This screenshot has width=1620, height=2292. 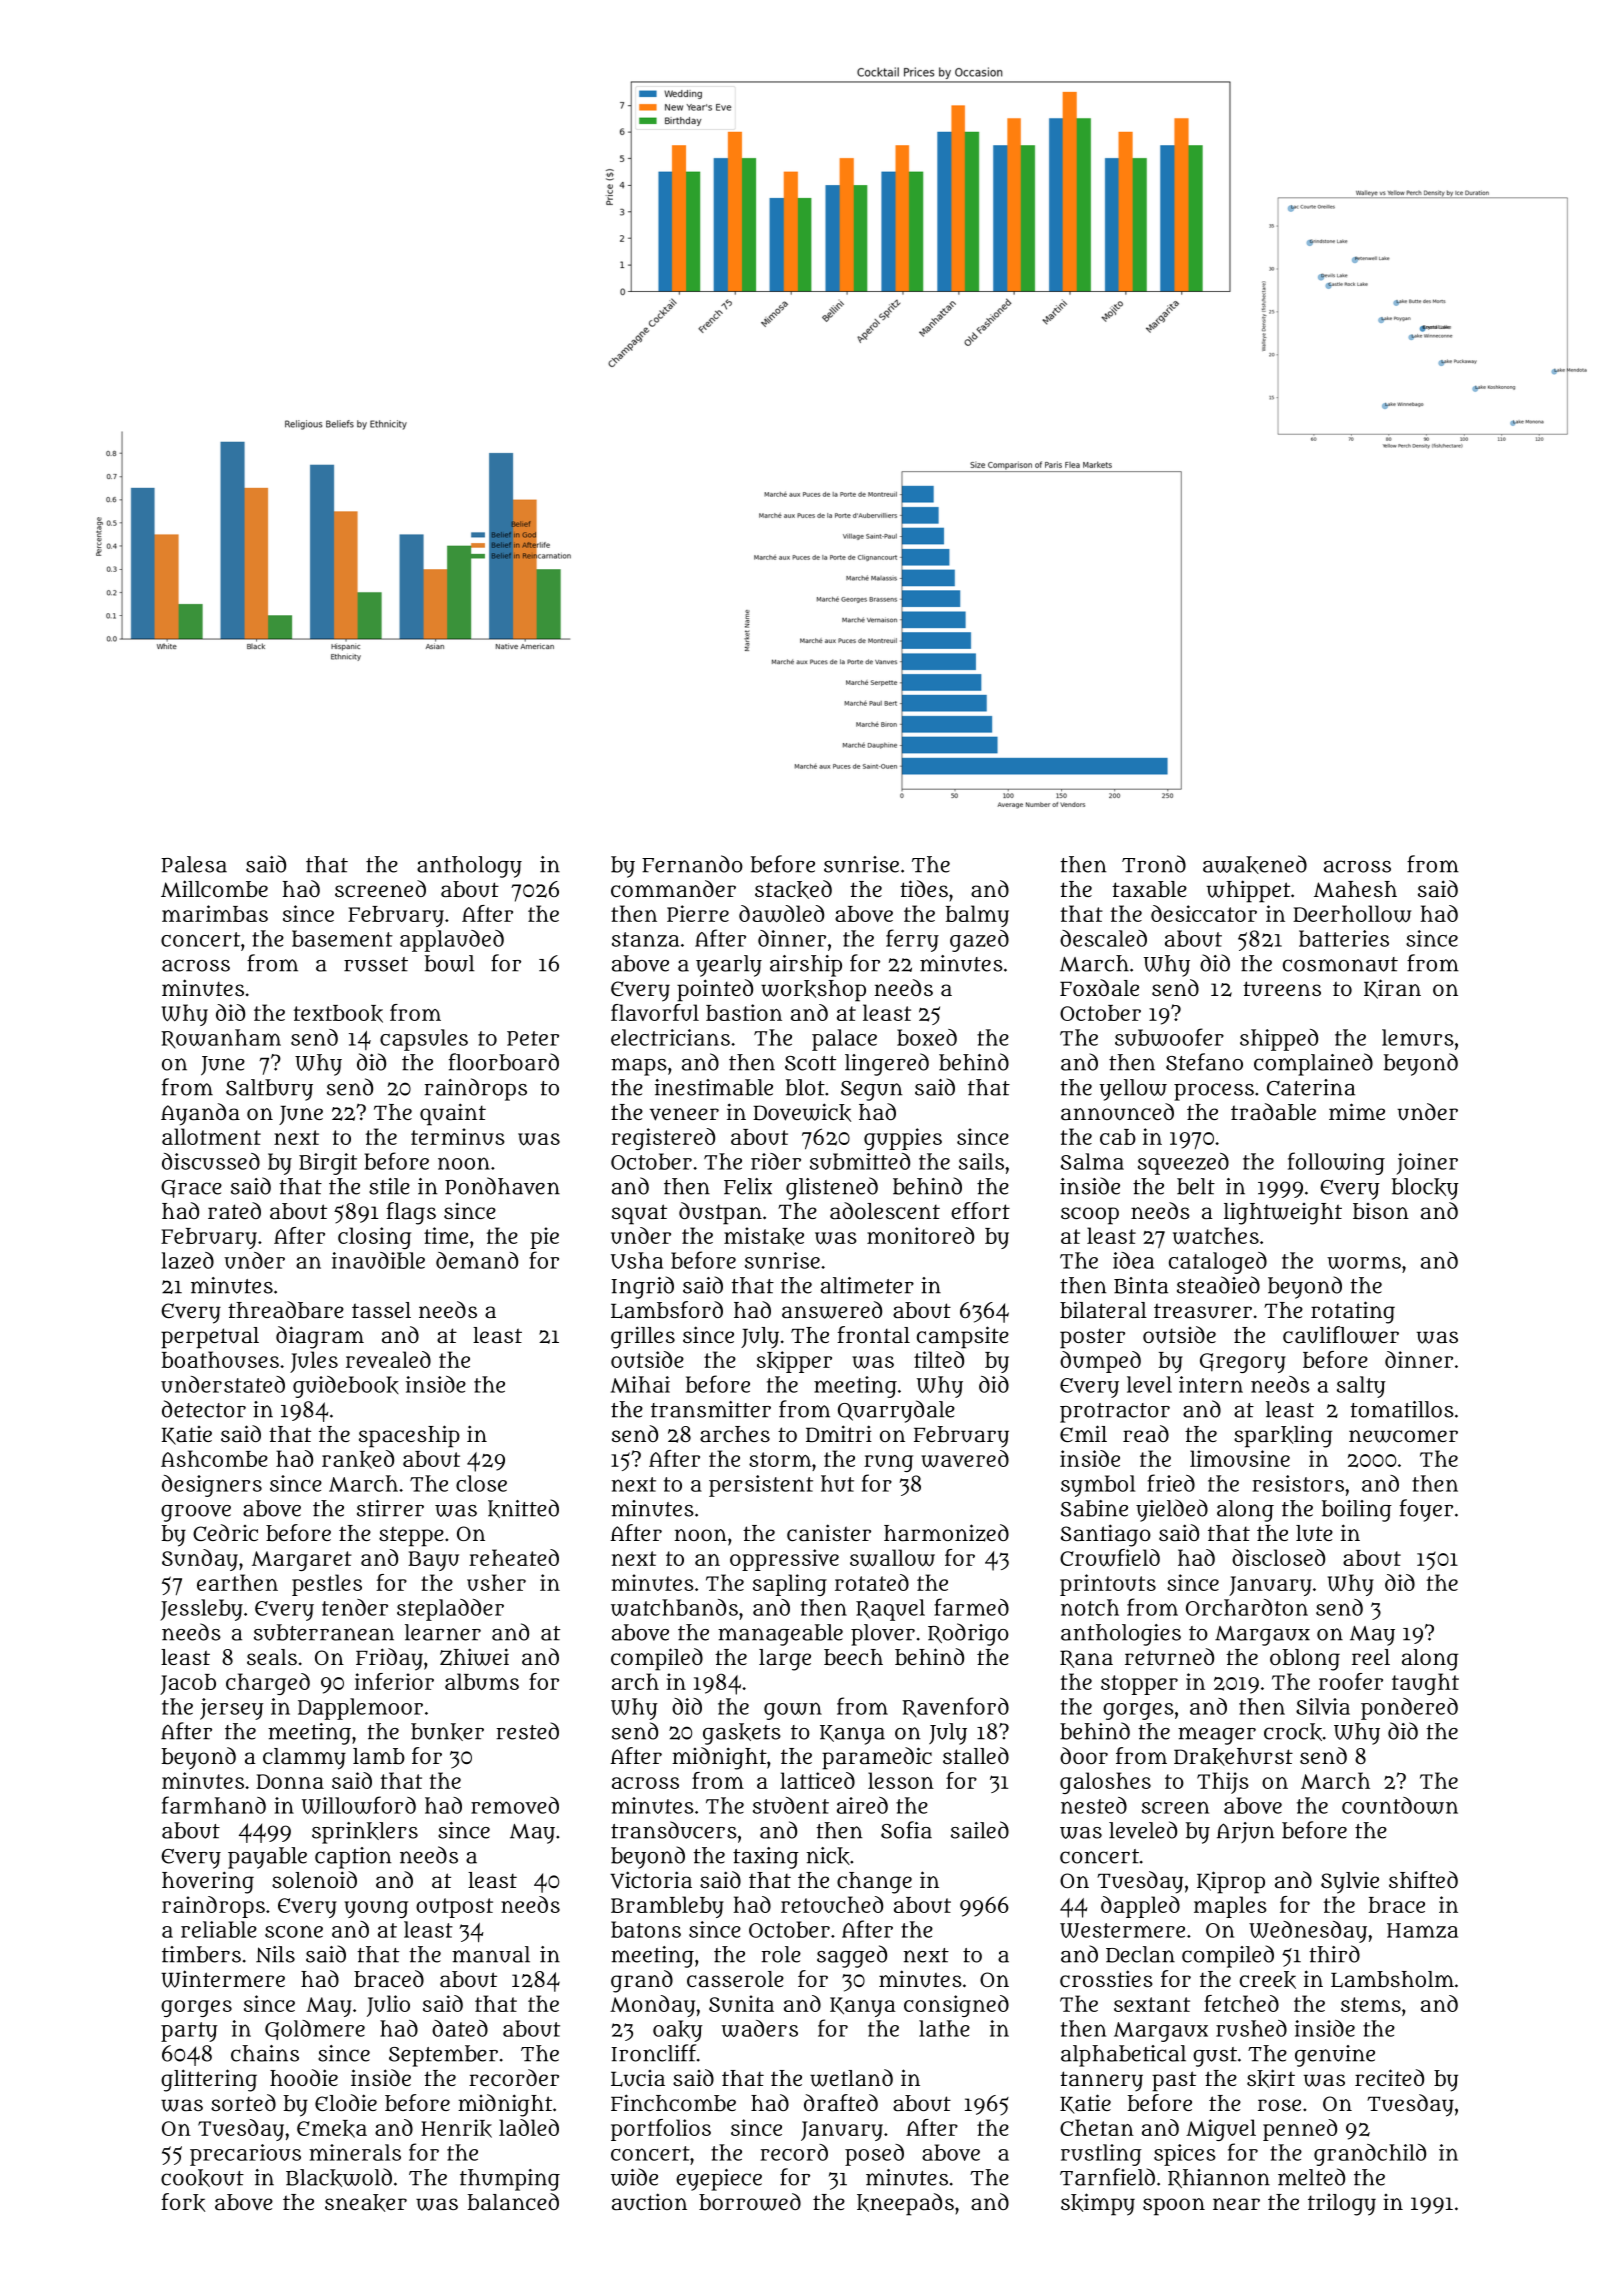 I want to click on Birgit, so click(x=328, y=1164).
